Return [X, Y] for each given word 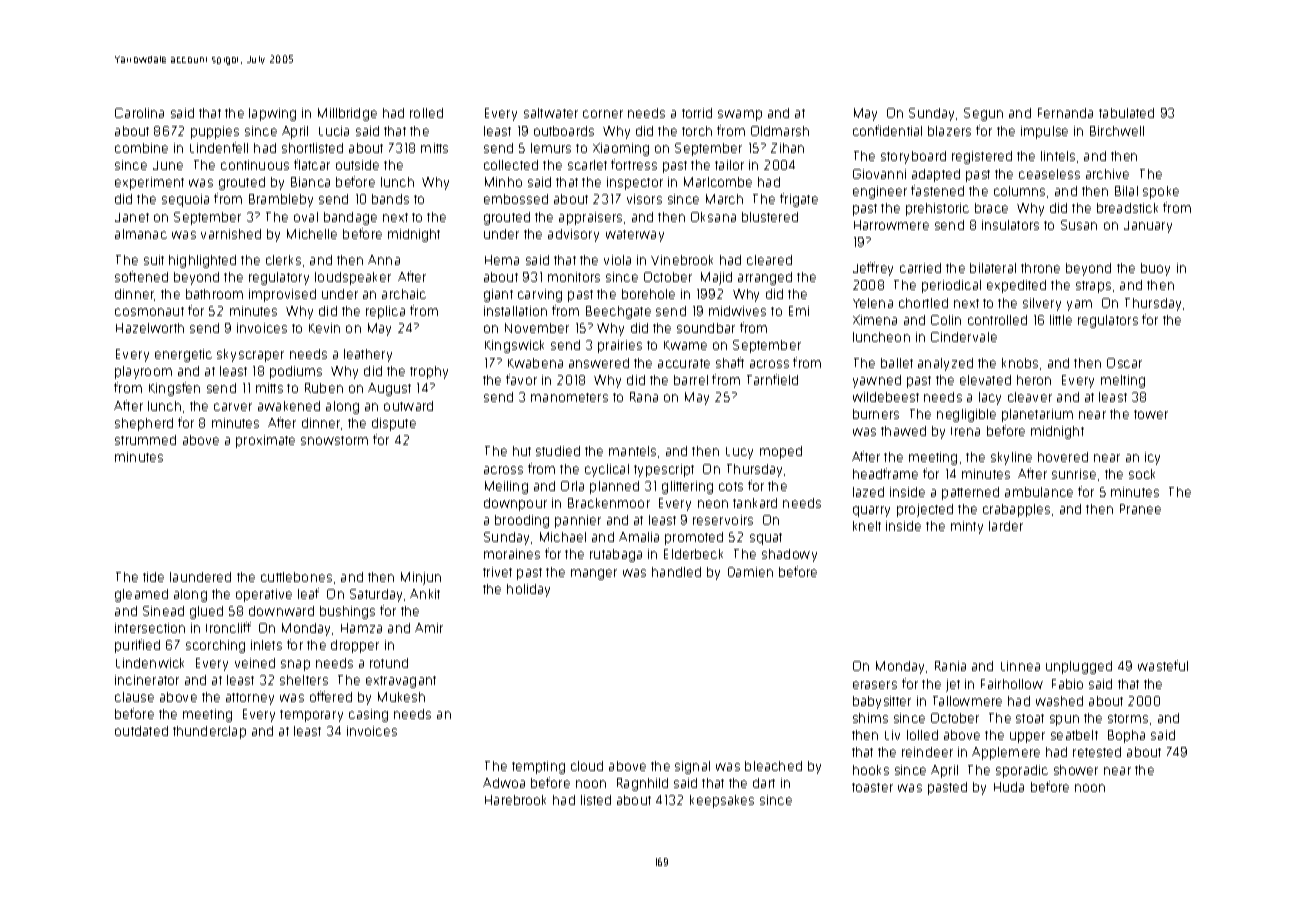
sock [1142, 474]
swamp [740, 115]
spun [1064, 720]
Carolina [139, 113]
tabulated [1126, 113]
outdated [141, 731]
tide [153, 577]
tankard [755, 503]
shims [870, 718]
